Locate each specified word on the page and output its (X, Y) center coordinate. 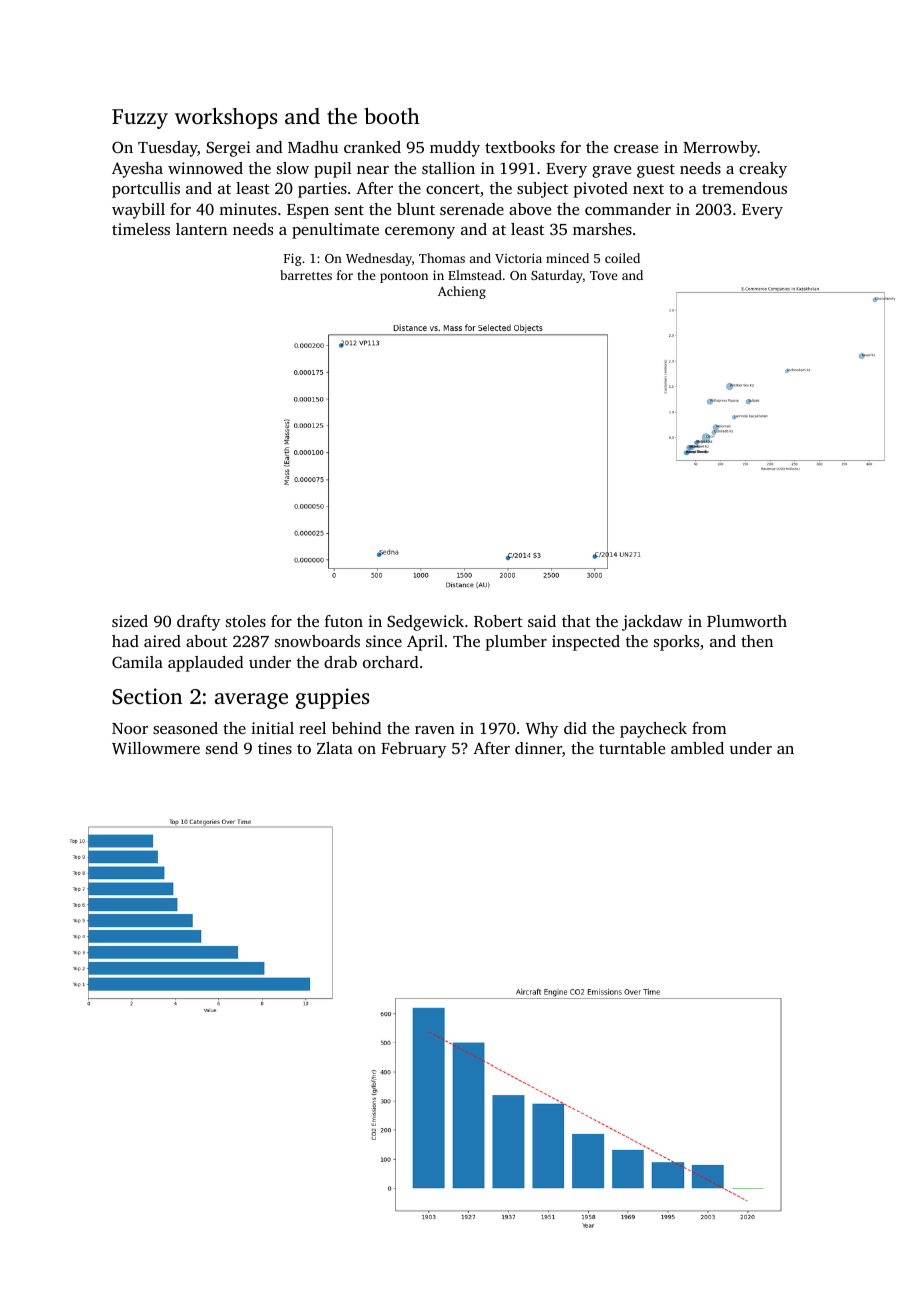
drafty (198, 623)
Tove (604, 275)
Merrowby (720, 149)
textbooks (520, 147)
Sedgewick (425, 623)
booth (392, 116)
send (222, 748)
